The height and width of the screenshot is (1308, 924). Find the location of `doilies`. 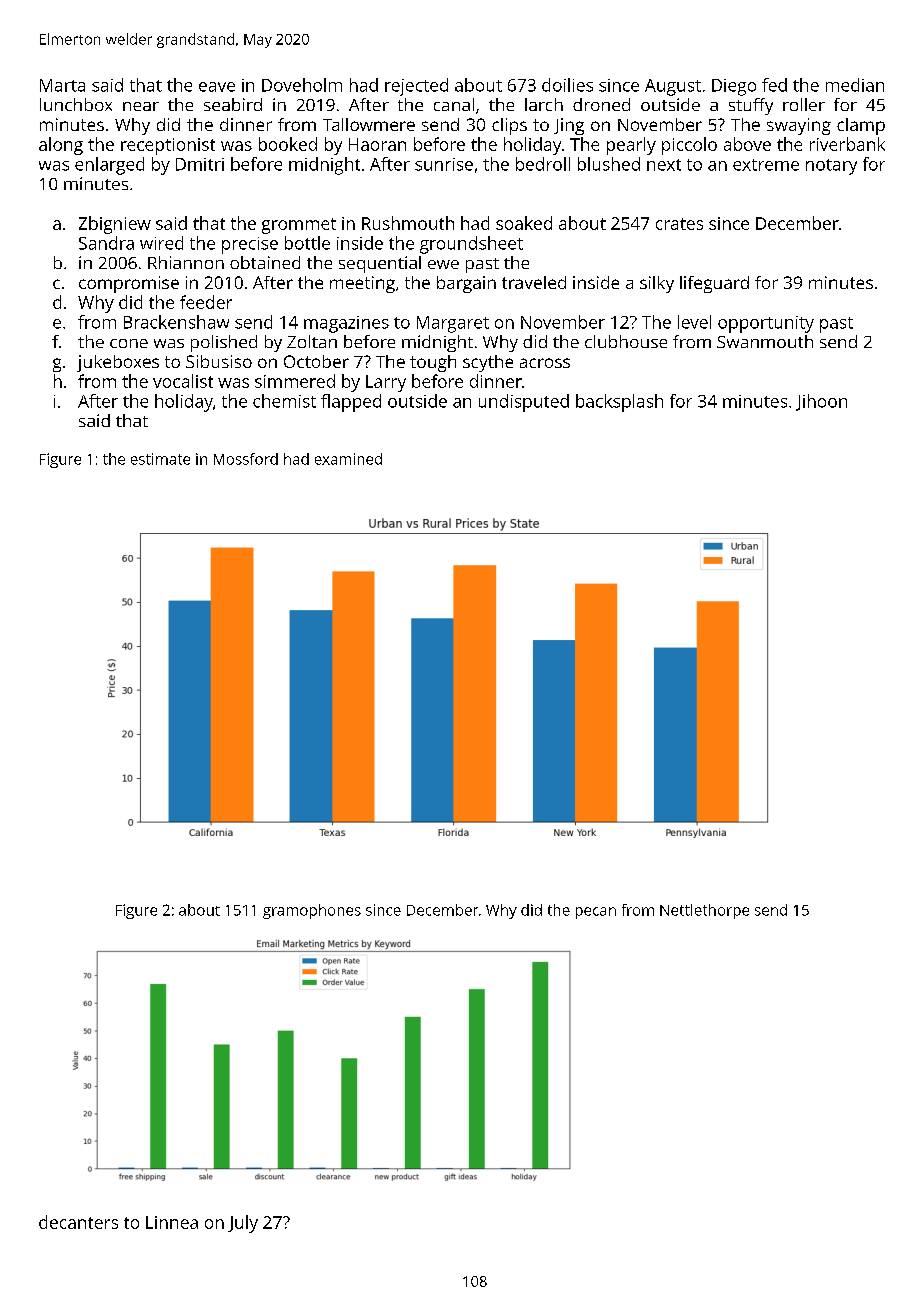

doilies is located at coordinates (567, 85).
